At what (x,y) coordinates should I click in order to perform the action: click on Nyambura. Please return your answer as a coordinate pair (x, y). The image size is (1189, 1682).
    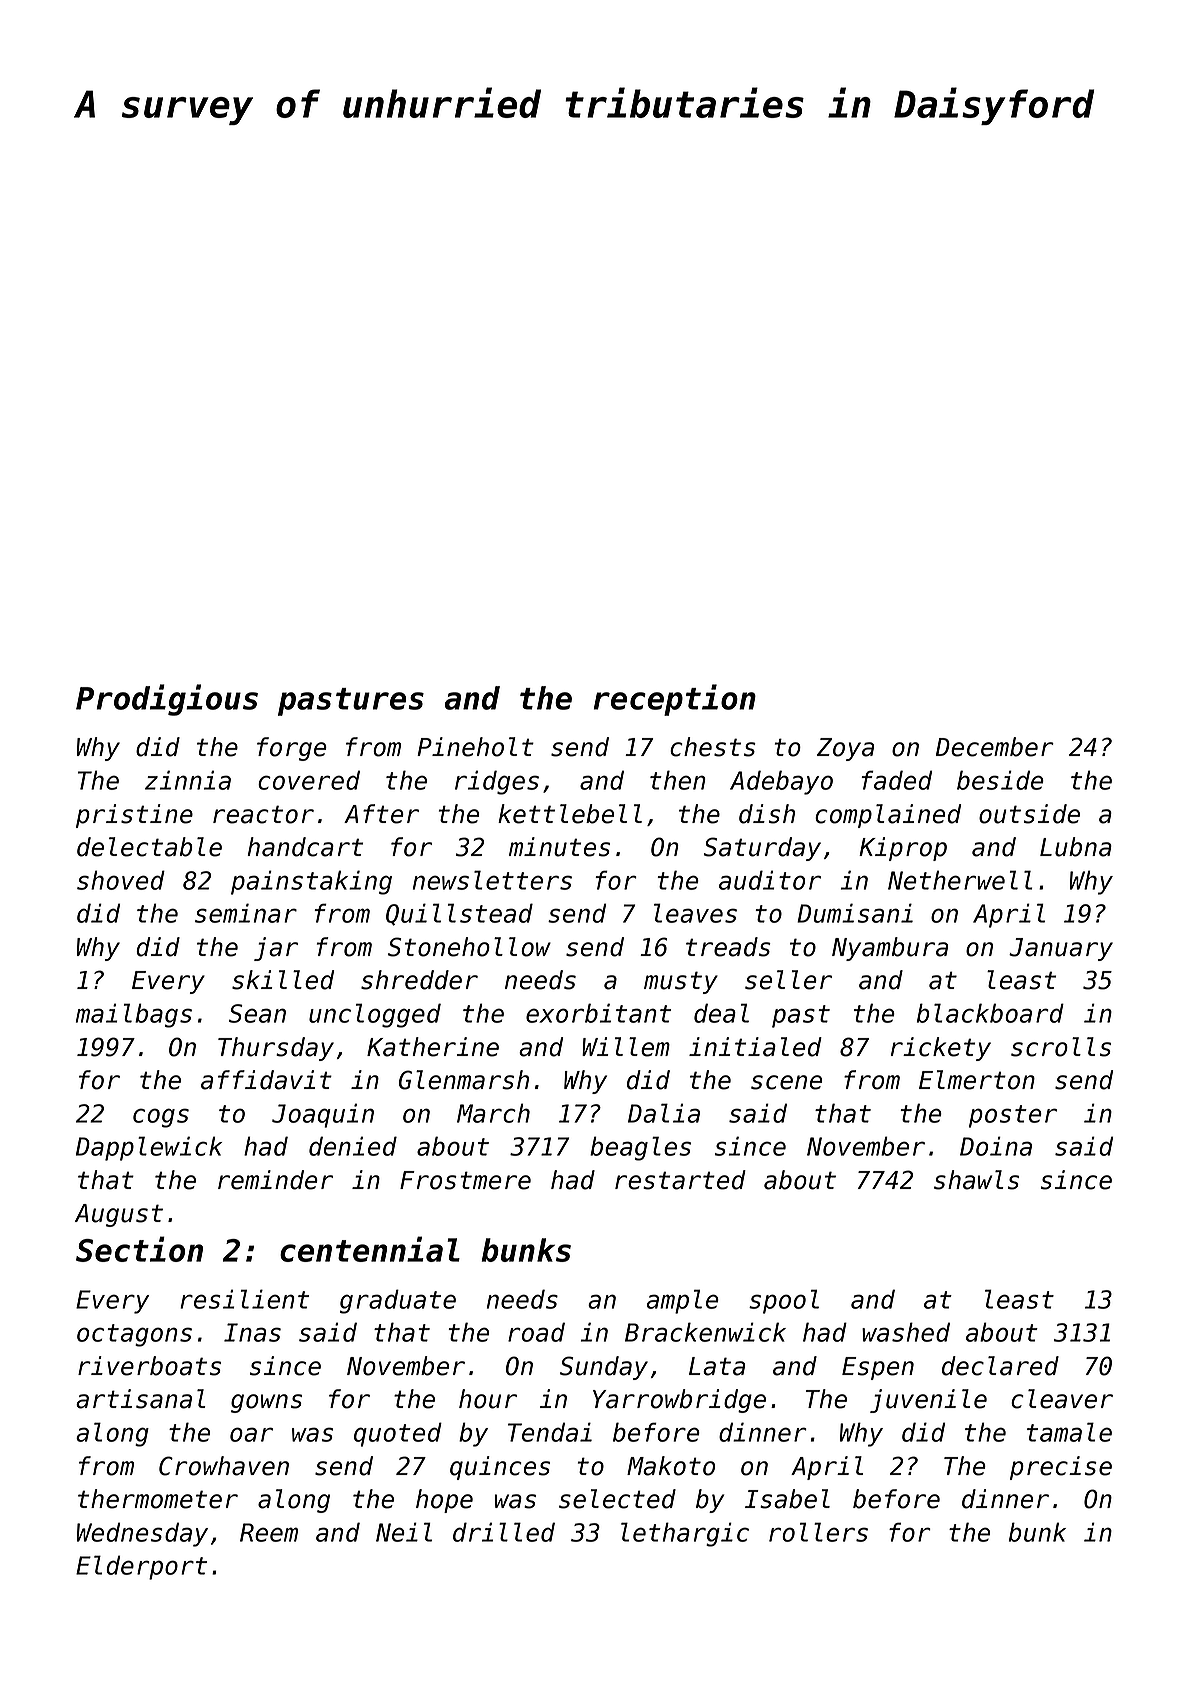
    Looking at the image, I should click on (890, 949).
